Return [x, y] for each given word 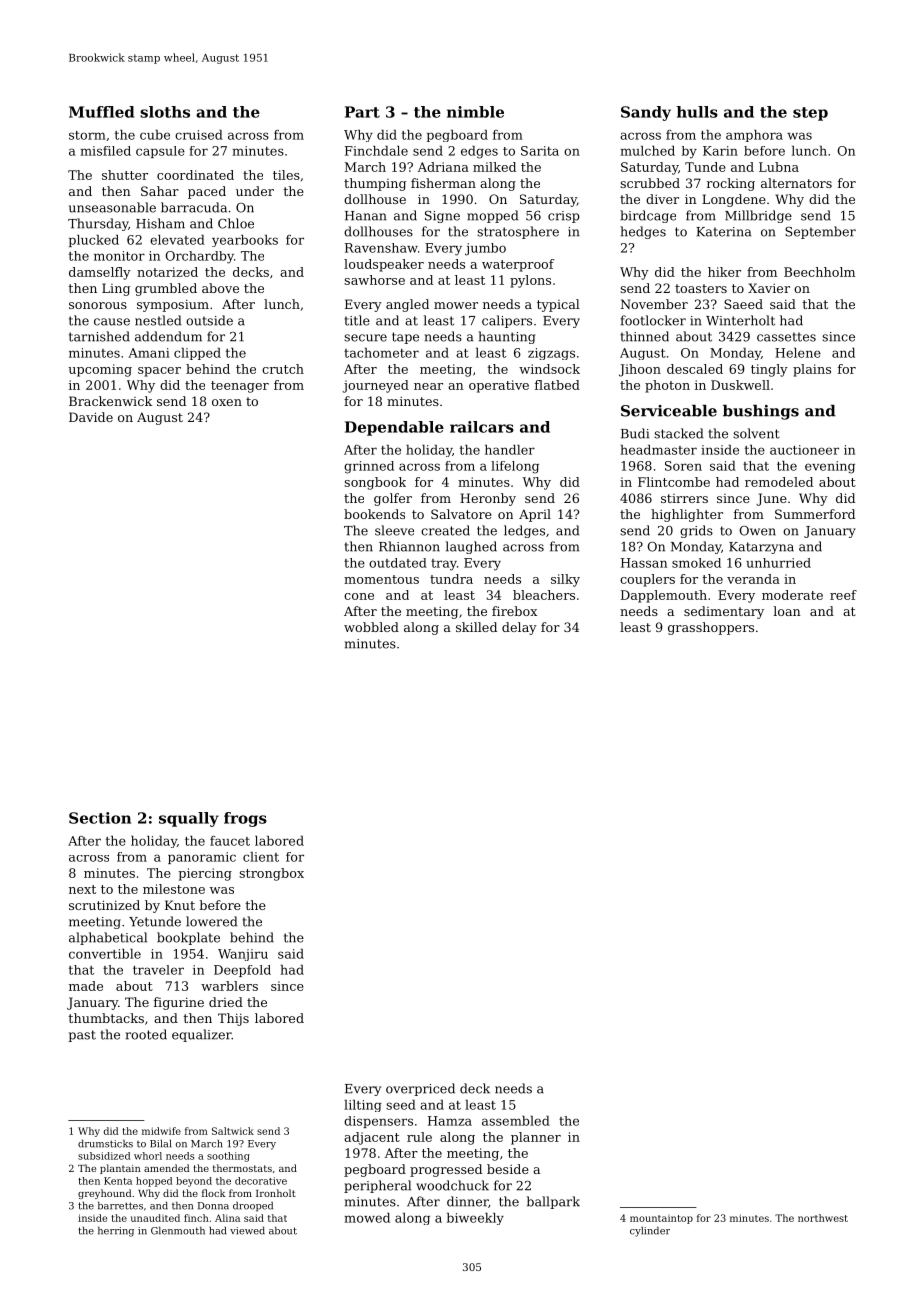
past [82, 1036]
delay [519, 628]
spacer [159, 372]
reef [843, 595]
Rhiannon [409, 546]
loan [787, 611]
